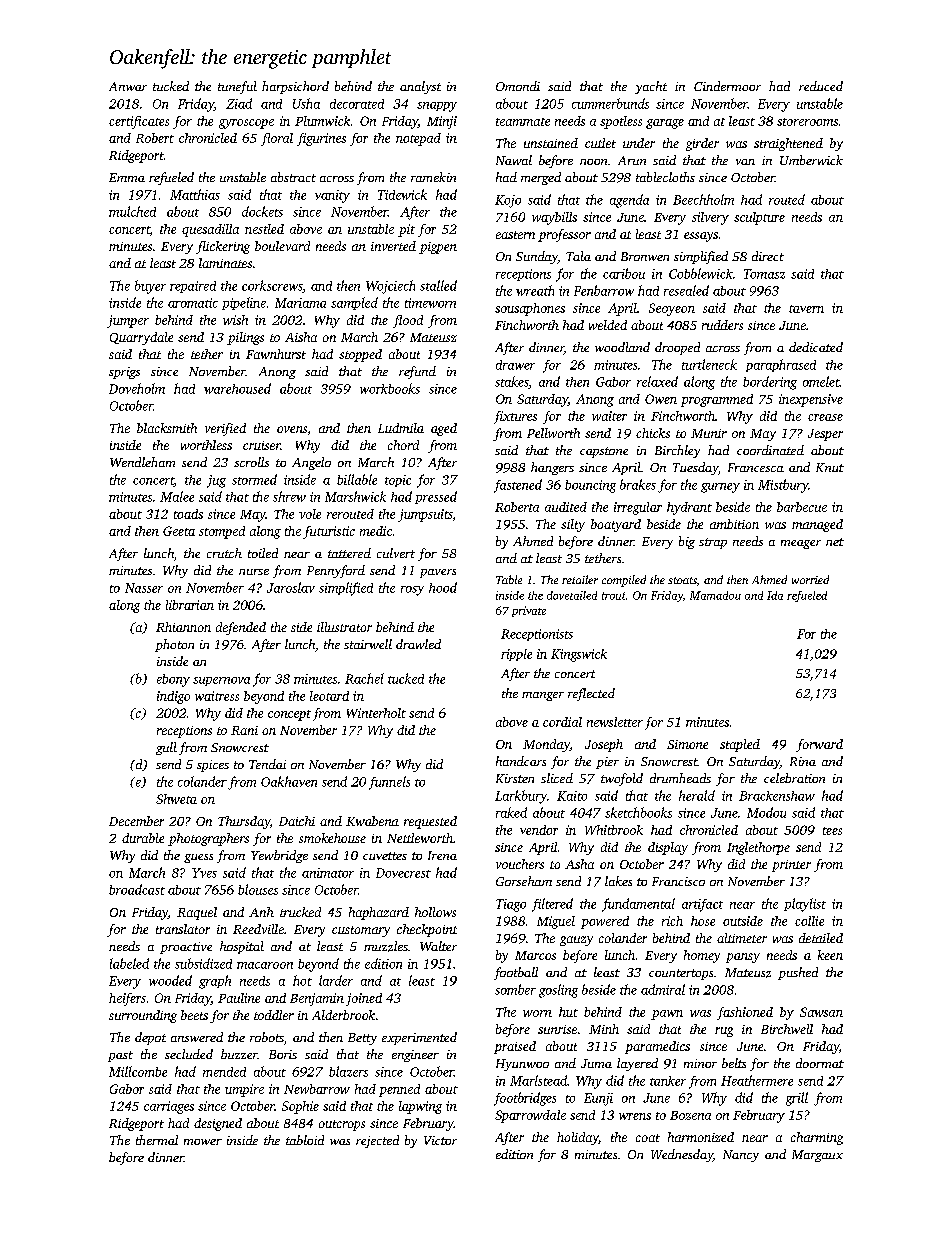 The width and height of the screenshot is (952, 1233). What do you see at coordinates (668, 848) in the screenshot?
I see `display` at bounding box center [668, 848].
